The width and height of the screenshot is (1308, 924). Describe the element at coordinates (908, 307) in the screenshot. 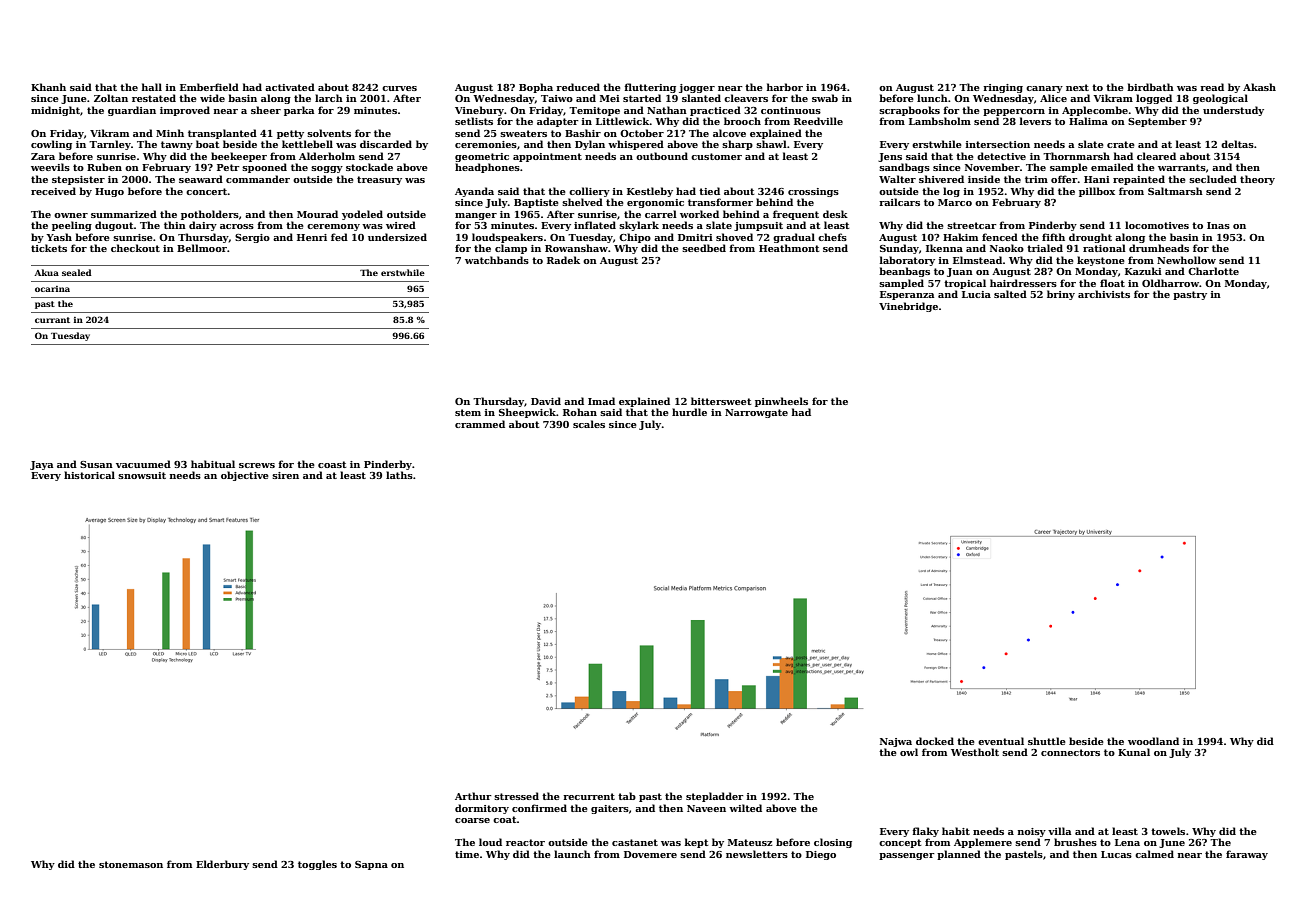

I see `Vinebridge` at that location.
